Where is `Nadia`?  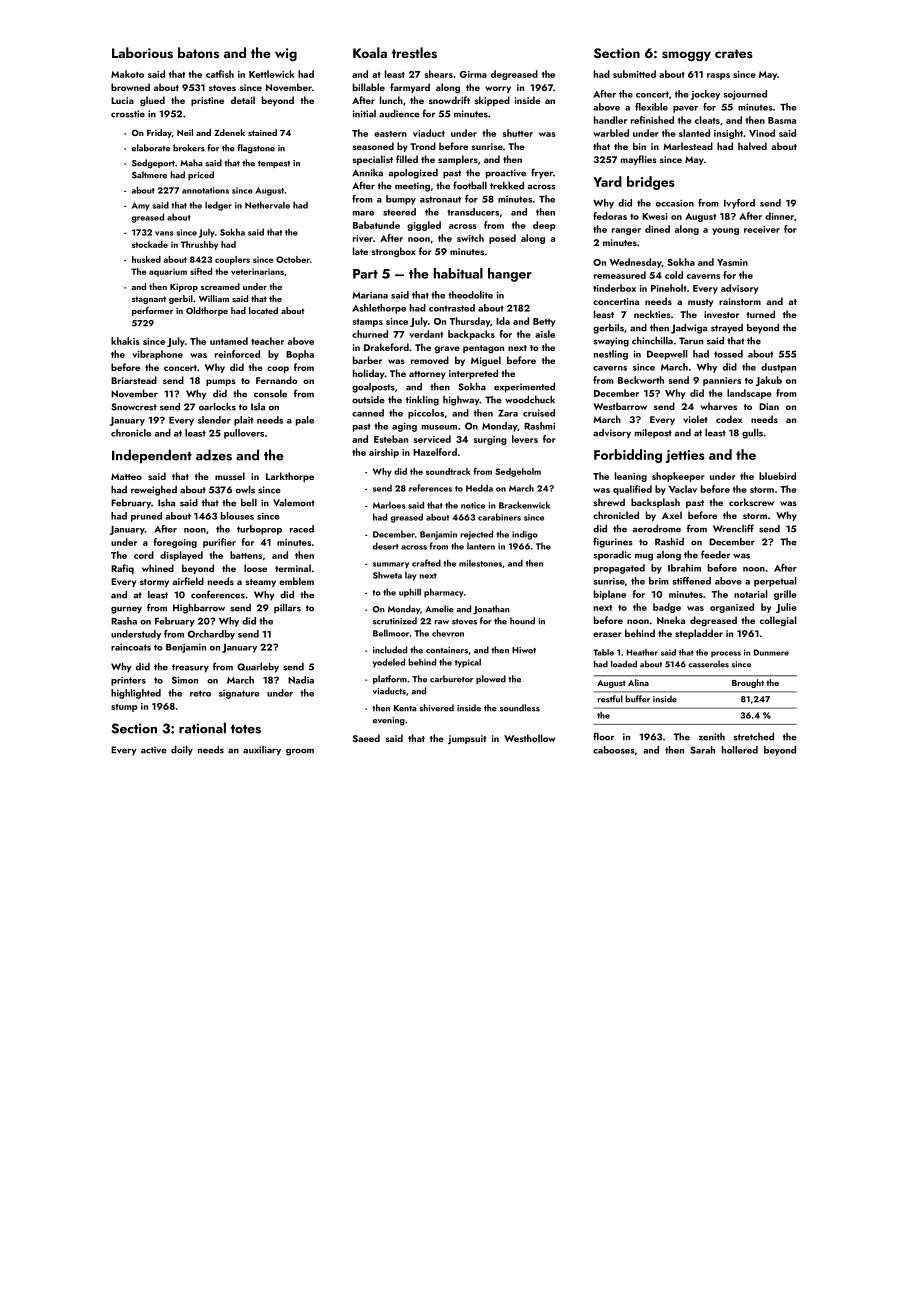
Nadia is located at coordinates (301, 680).
